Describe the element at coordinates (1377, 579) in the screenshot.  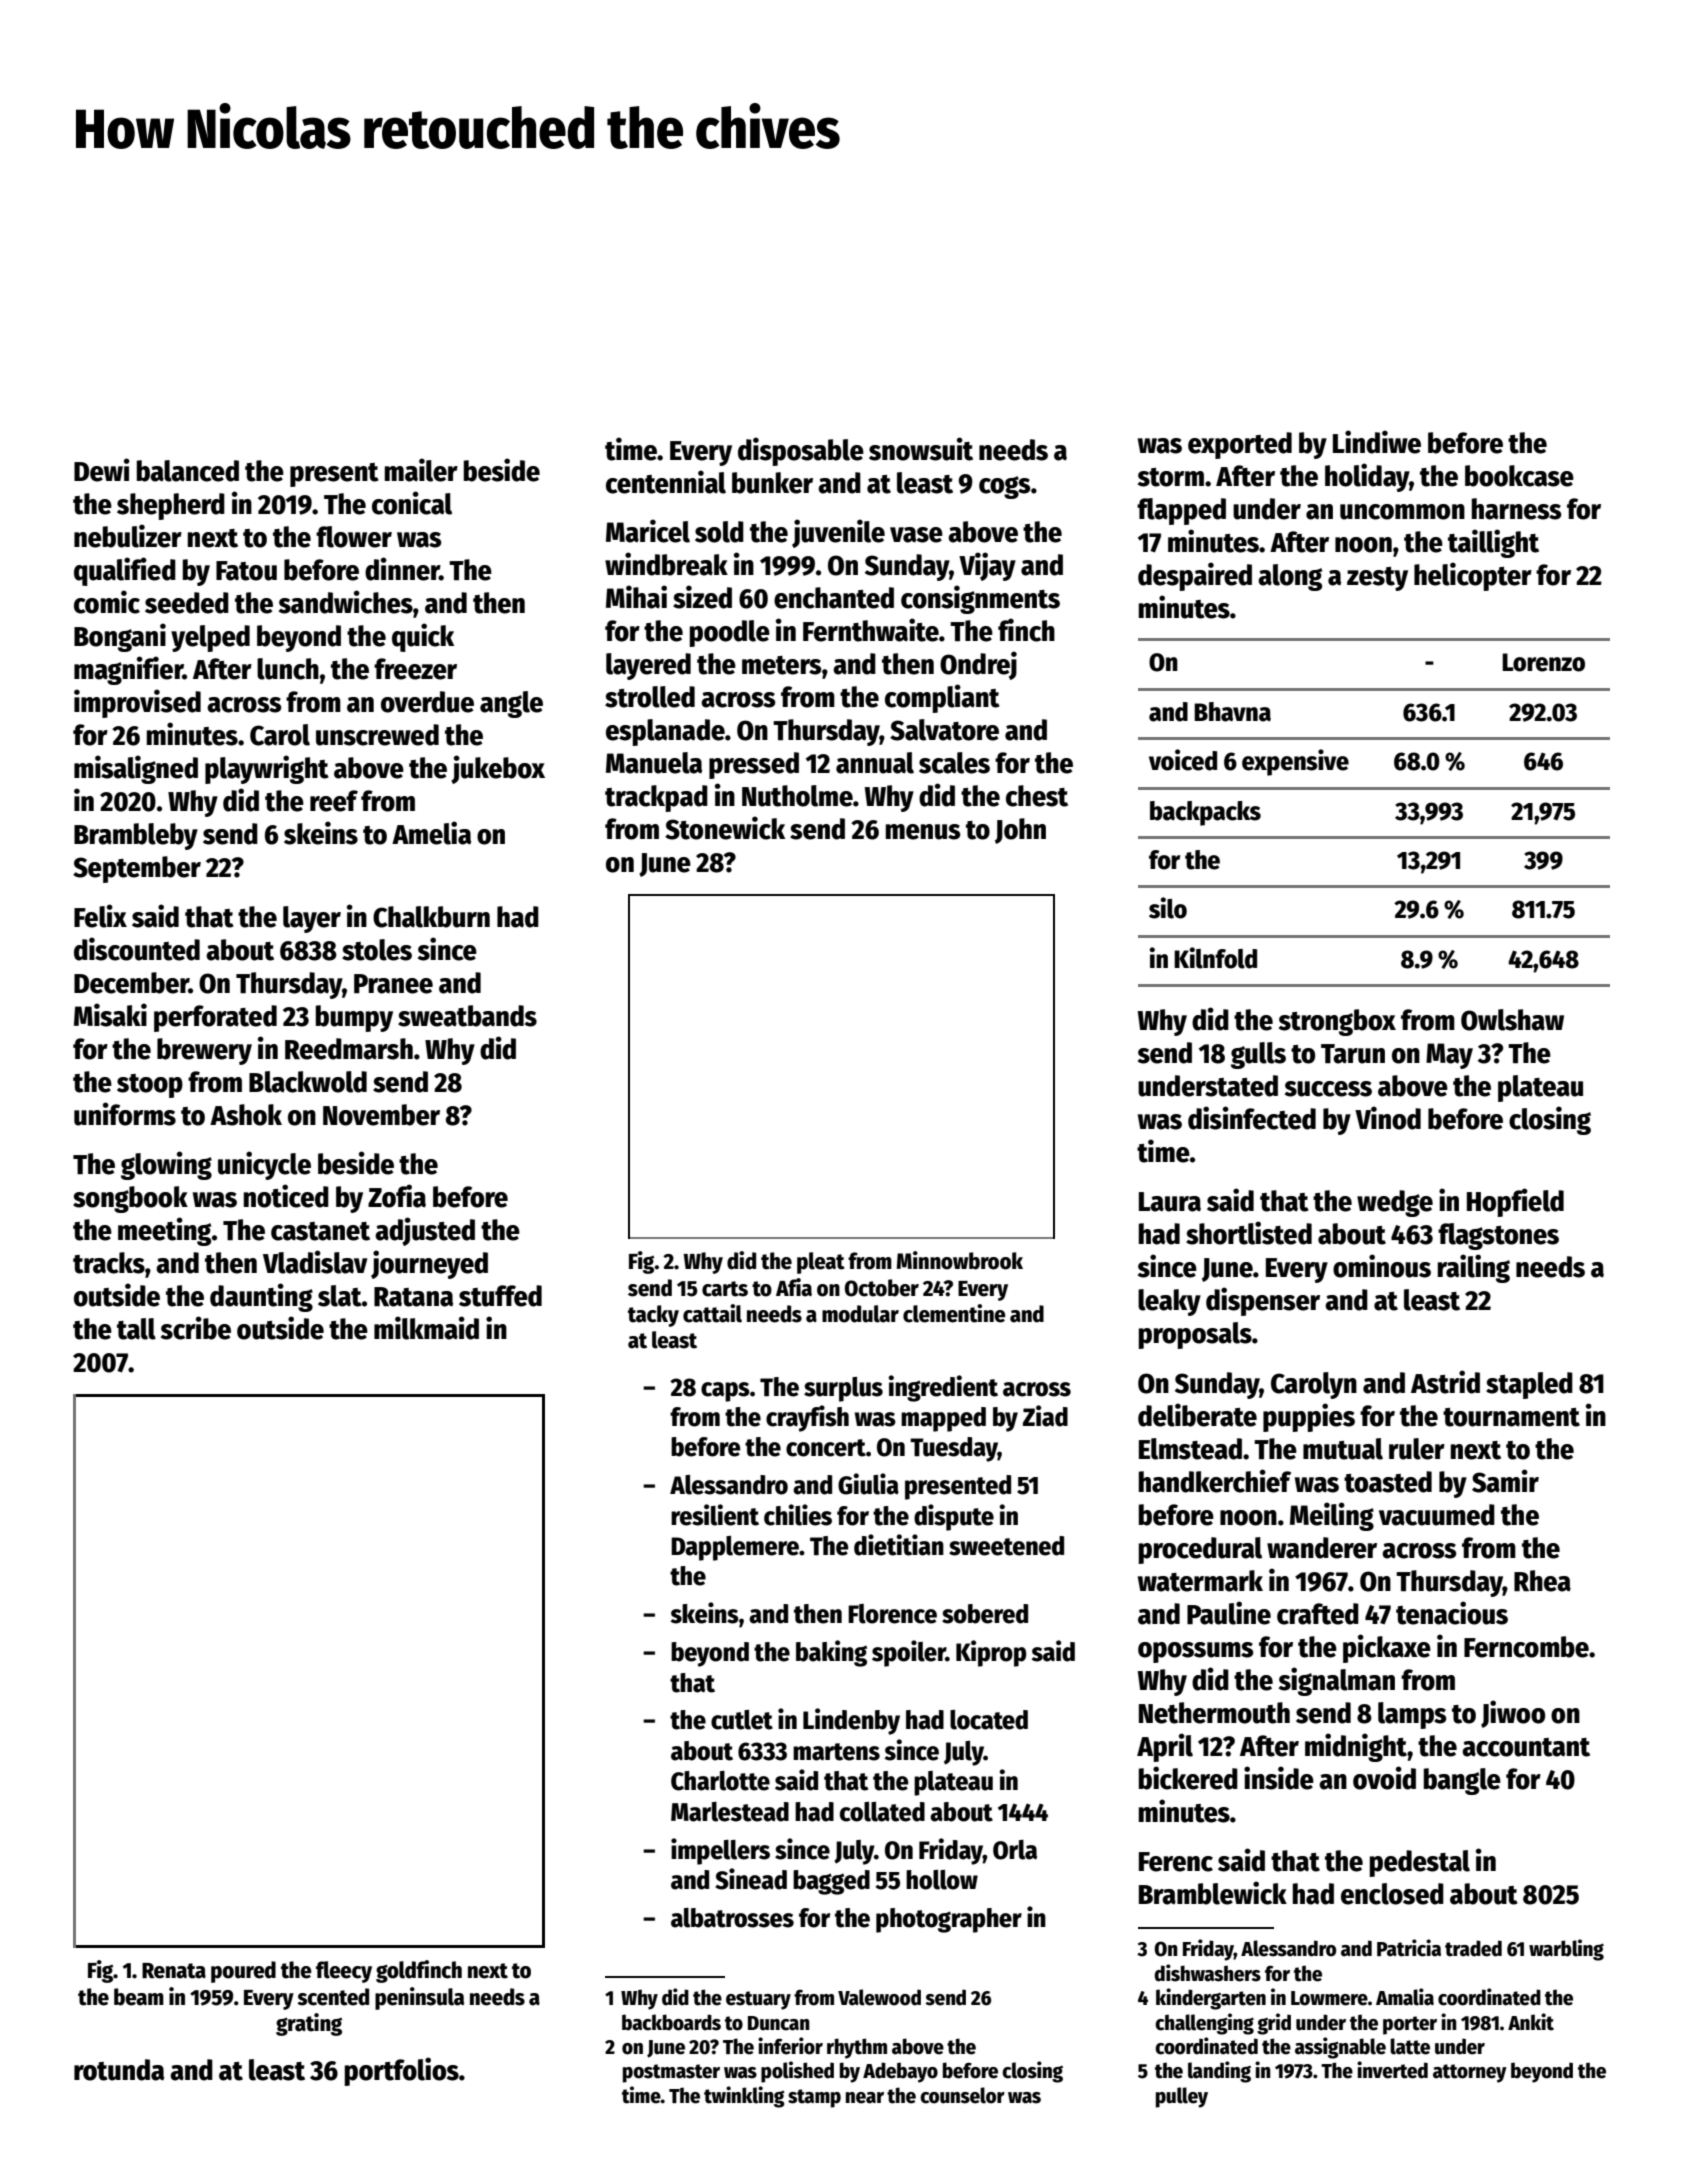
I see `zesty` at that location.
